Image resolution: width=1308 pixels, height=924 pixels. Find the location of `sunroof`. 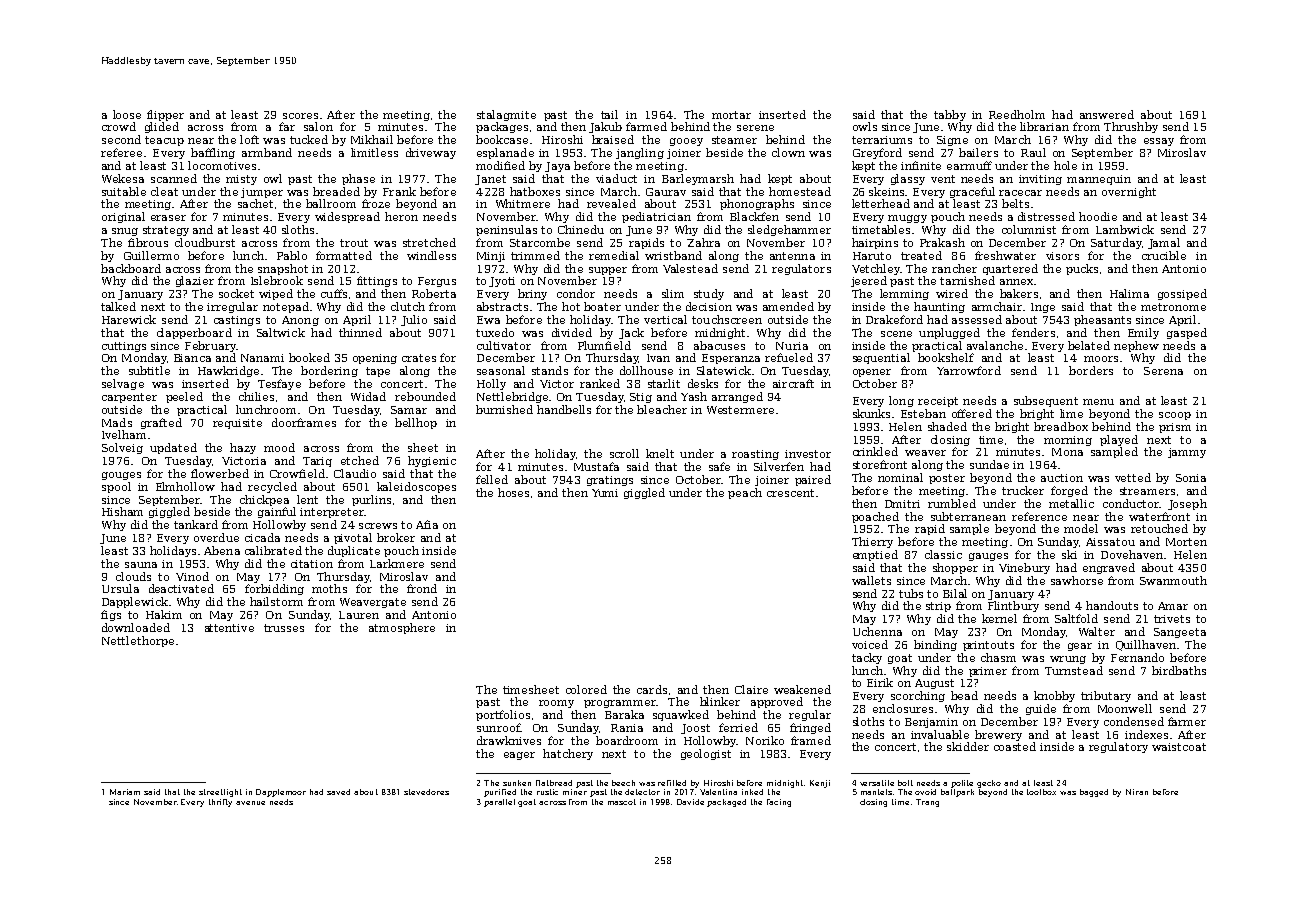

sunroof is located at coordinates (498, 727).
